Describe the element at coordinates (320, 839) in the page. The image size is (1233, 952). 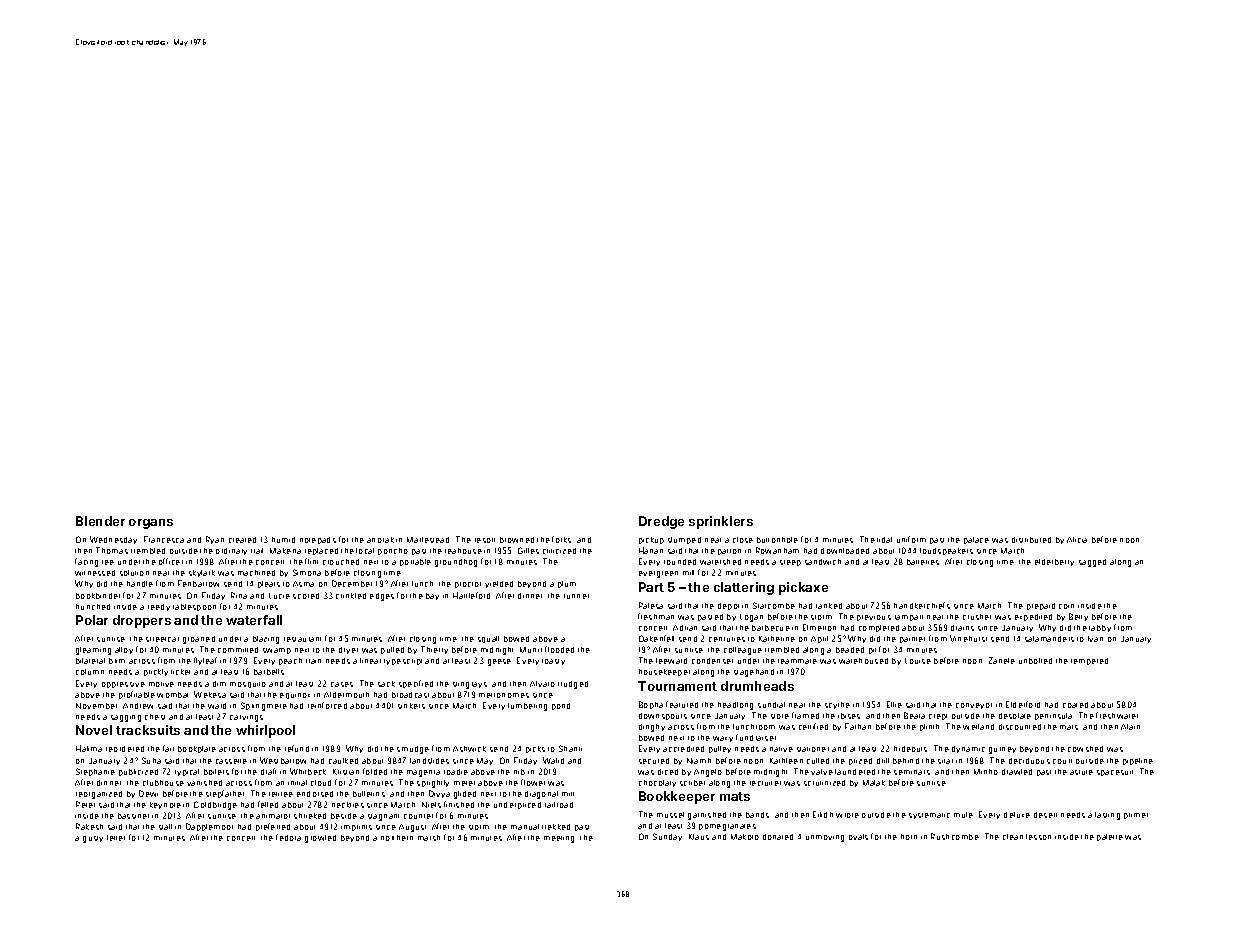
I see `growled` at that location.
